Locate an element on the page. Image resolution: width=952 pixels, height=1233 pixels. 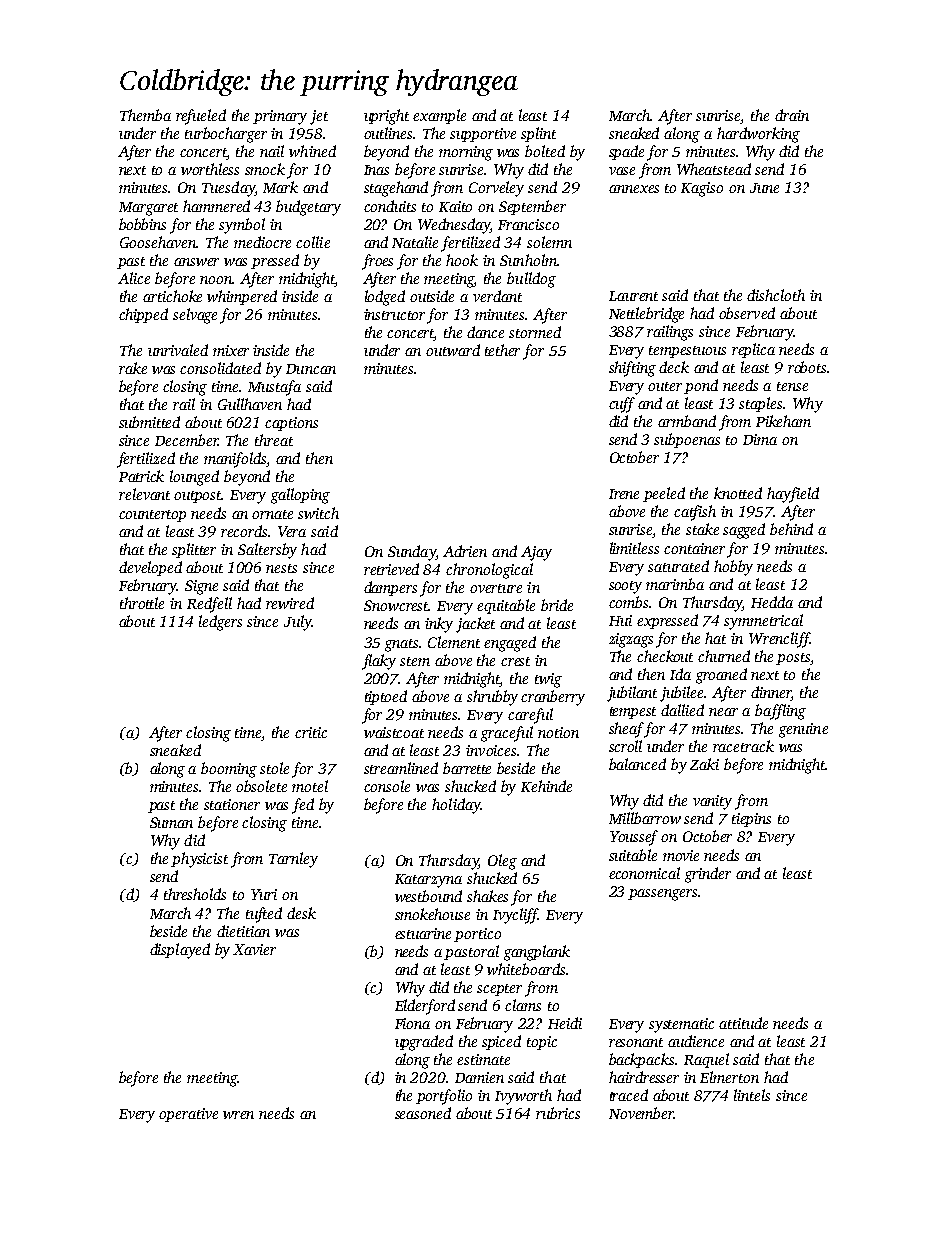
Clement is located at coordinates (454, 642).
